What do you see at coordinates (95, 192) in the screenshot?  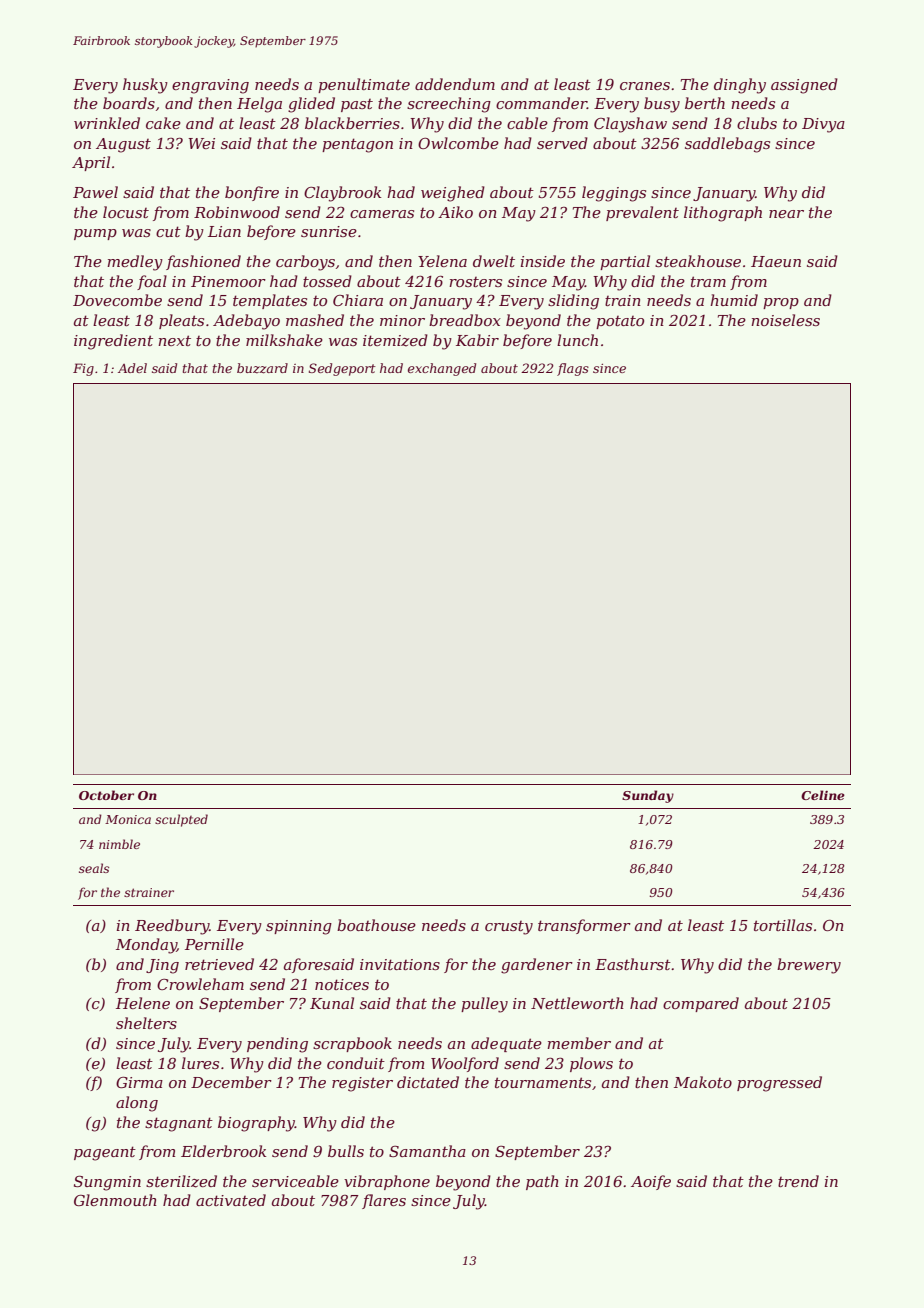 I see `Pawel` at bounding box center [95, 192].
